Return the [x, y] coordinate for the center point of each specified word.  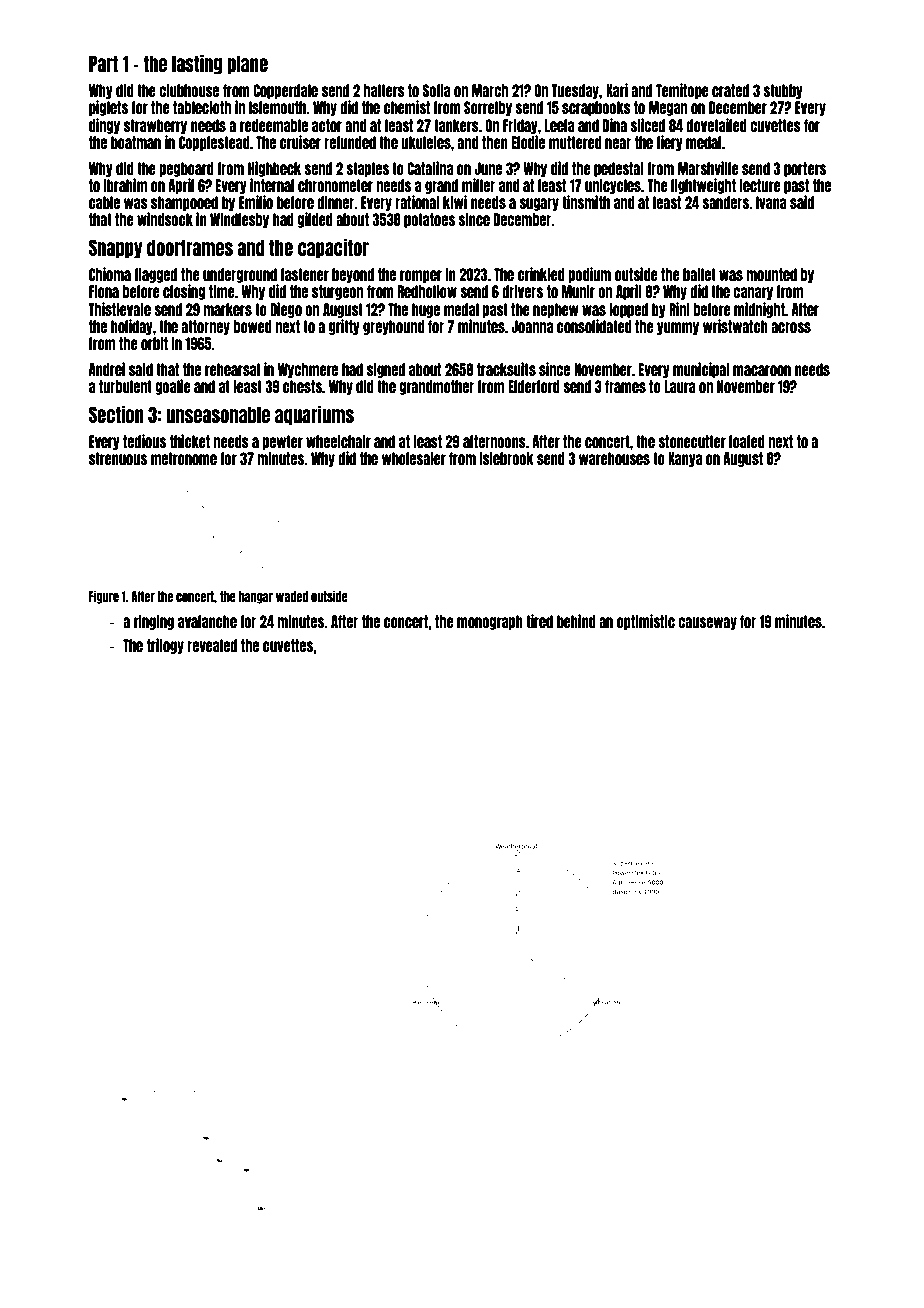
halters [384, 90]
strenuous [118, 458]
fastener [304, 274]
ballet [699, 274]
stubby [783, 91]
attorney [205, 327]
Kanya [685, 459]
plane [247, 65]
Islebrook [506, 458]
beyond [353, 275]
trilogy [165, 646]
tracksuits [506, 369]
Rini [679, 309]
